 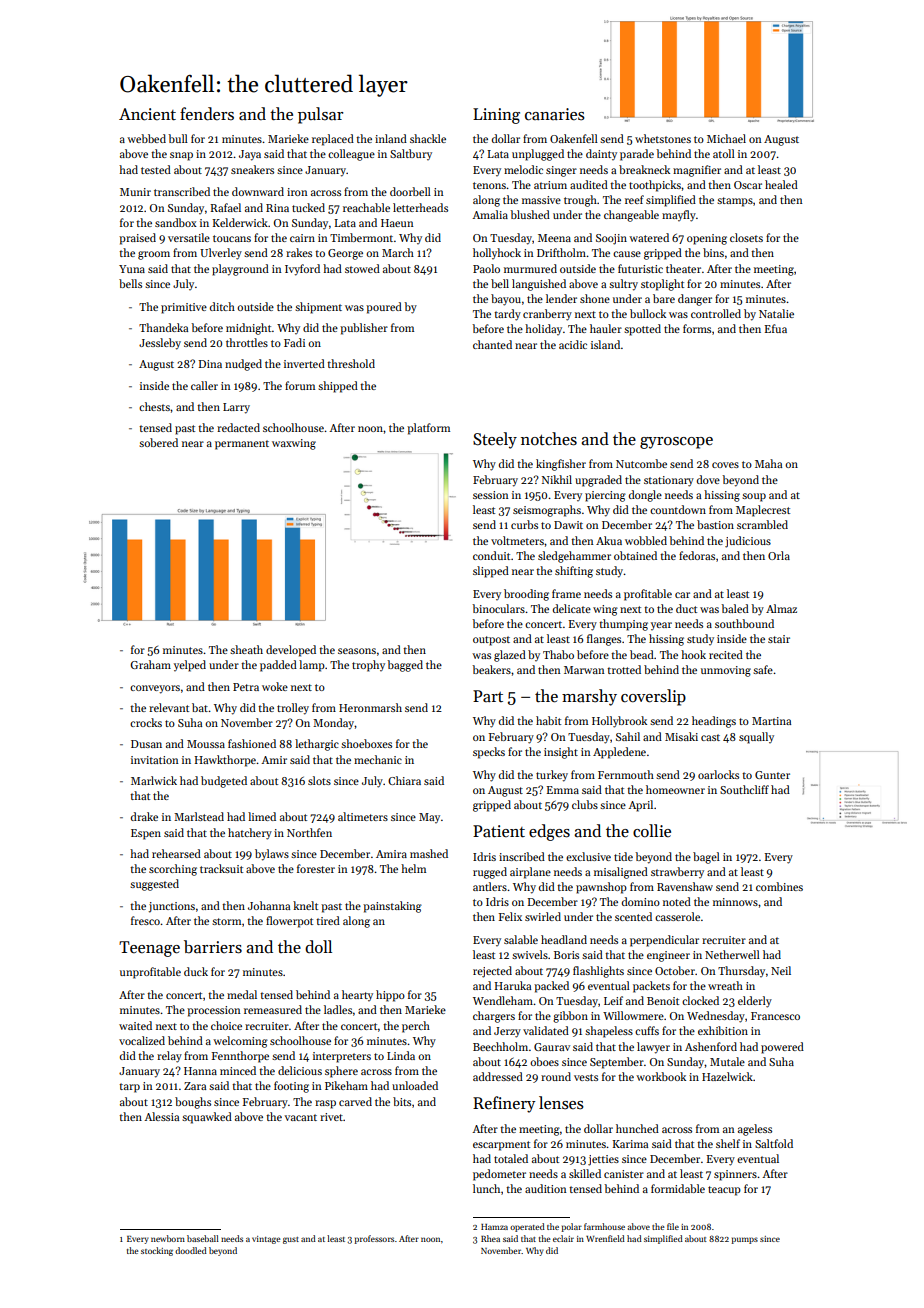 What do you see at coordinates (147, 114) in the document?
I see `Ancient` at bounding box center [147, 114].
